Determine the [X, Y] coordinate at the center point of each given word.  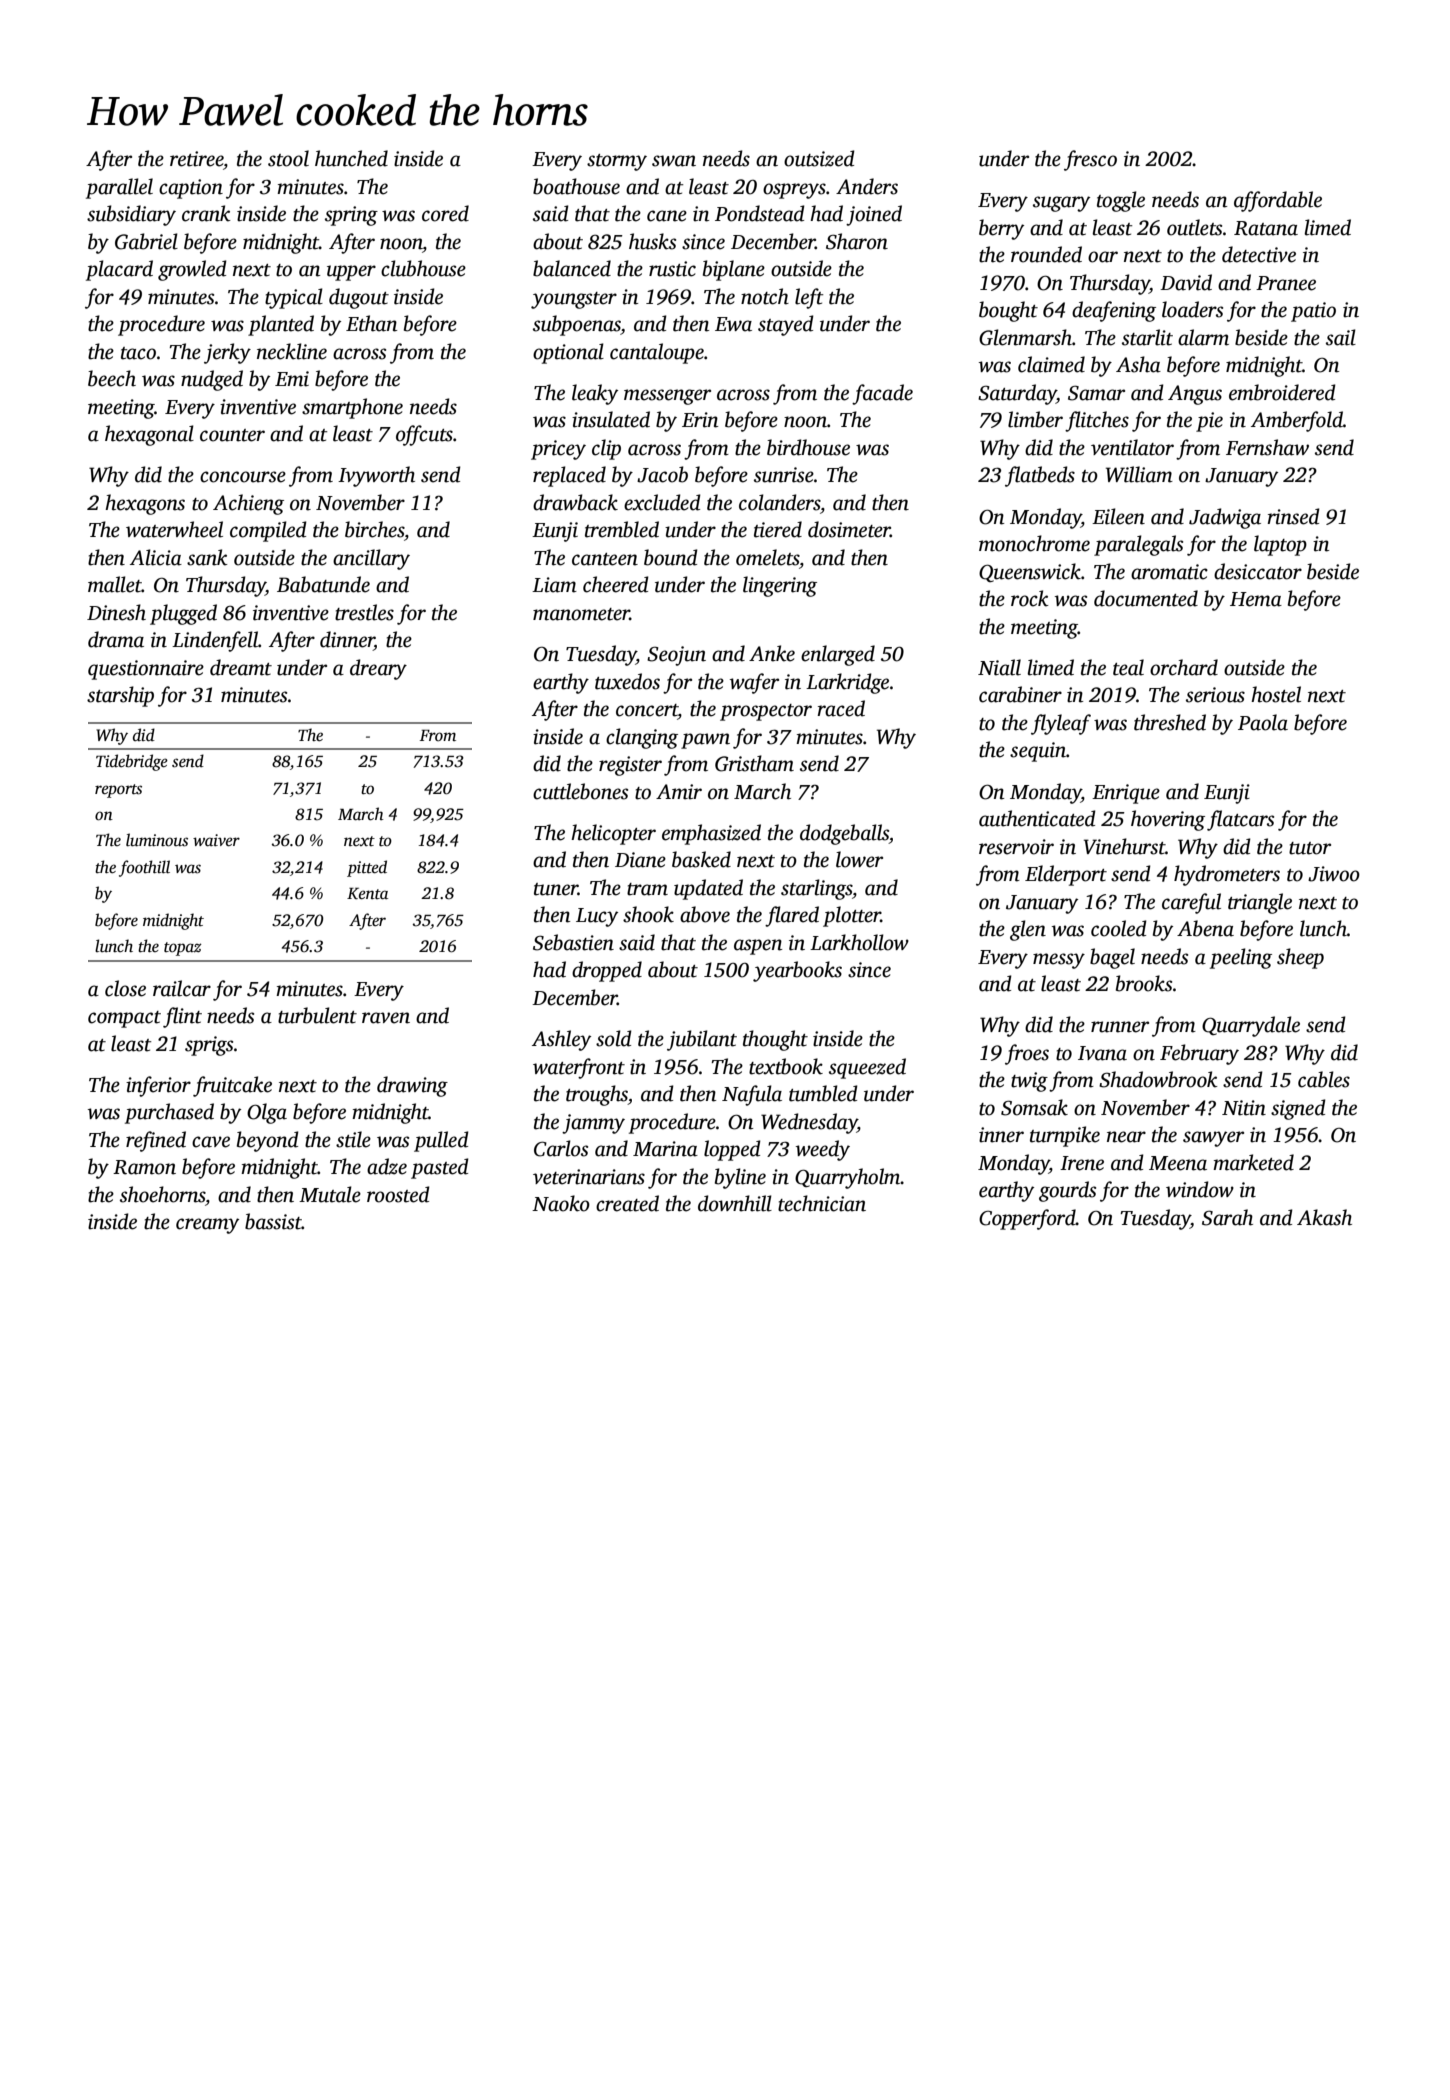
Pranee [1286, 283]
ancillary [371, 559]
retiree [196, 159]
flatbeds [1040, 476]
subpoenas [577, 325]
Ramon [144, 1167]
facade [882, 394]
